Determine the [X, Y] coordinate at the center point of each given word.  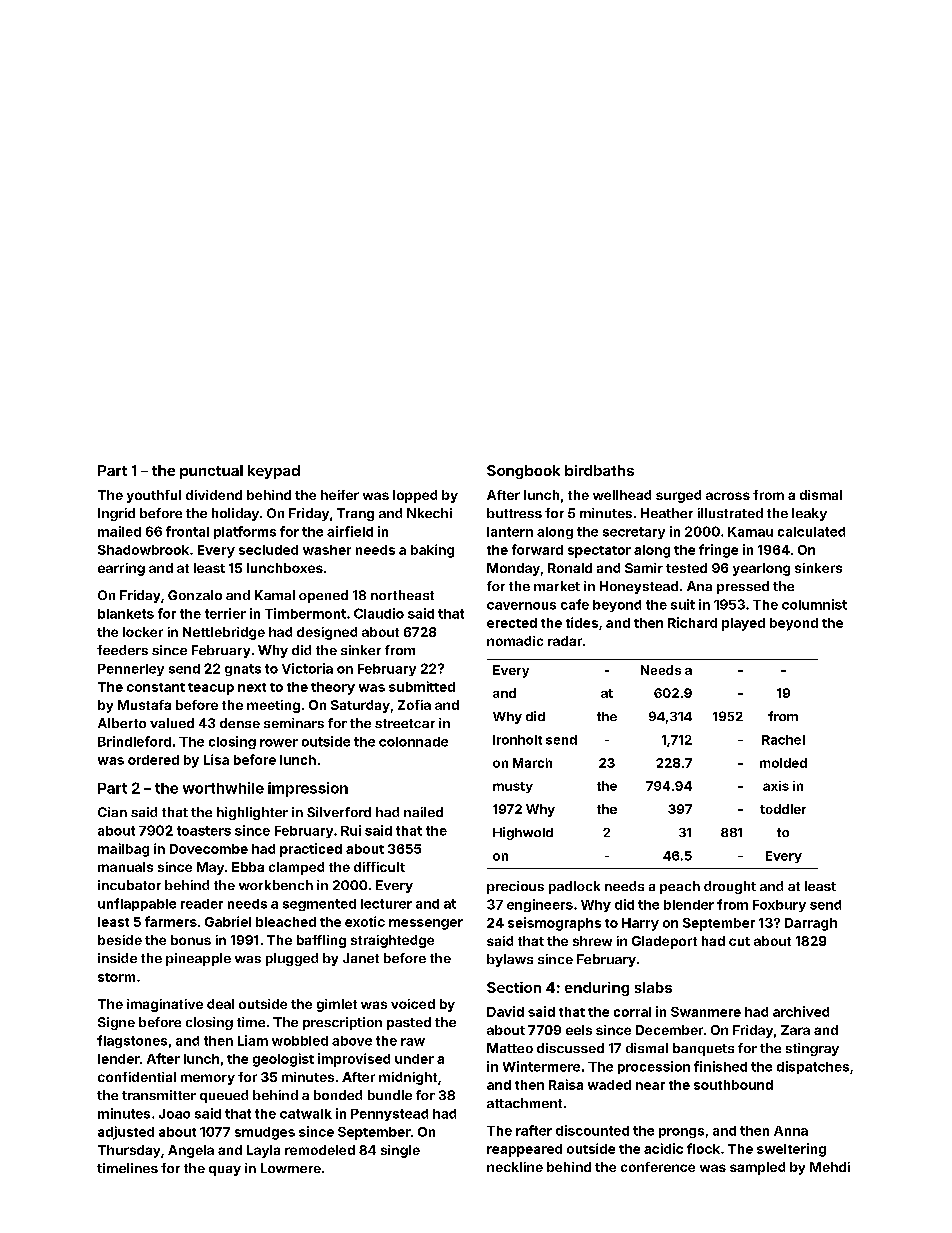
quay [225, 1171]
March [532, 763]
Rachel [783, 740]
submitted [422, 686]
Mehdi [830, 1167]
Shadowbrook [143, 550]
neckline [515, 1167]
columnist [814, 604]
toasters [204, 831]
